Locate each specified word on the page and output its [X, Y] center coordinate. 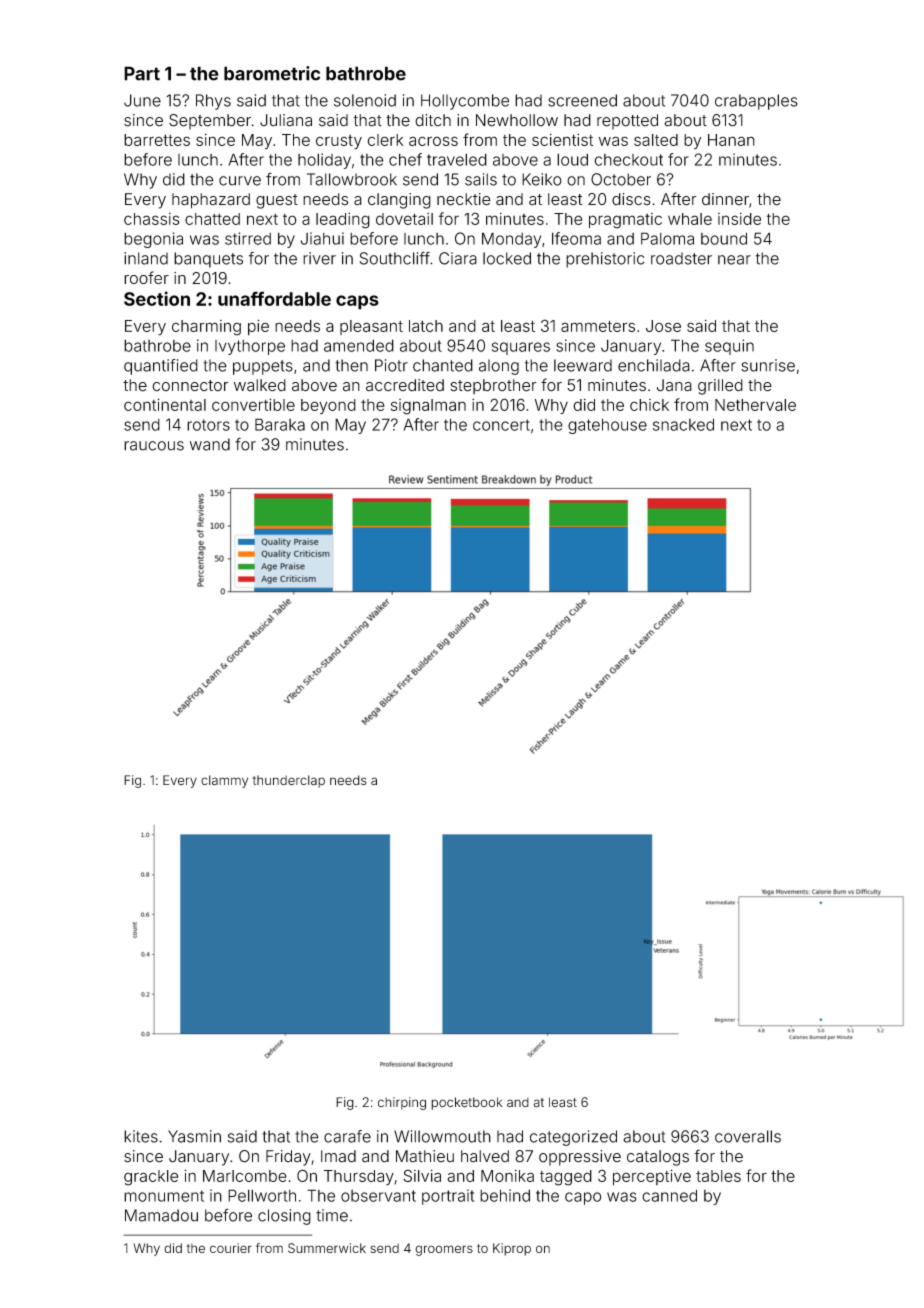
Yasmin [194, 1136]
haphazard [211, 201]
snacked [683, 424]
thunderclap [288, 781]
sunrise [768, 365]
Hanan [731, 140]
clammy [224, 781]
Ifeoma [576, 238]
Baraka [280, 424]
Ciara [458, 258]
